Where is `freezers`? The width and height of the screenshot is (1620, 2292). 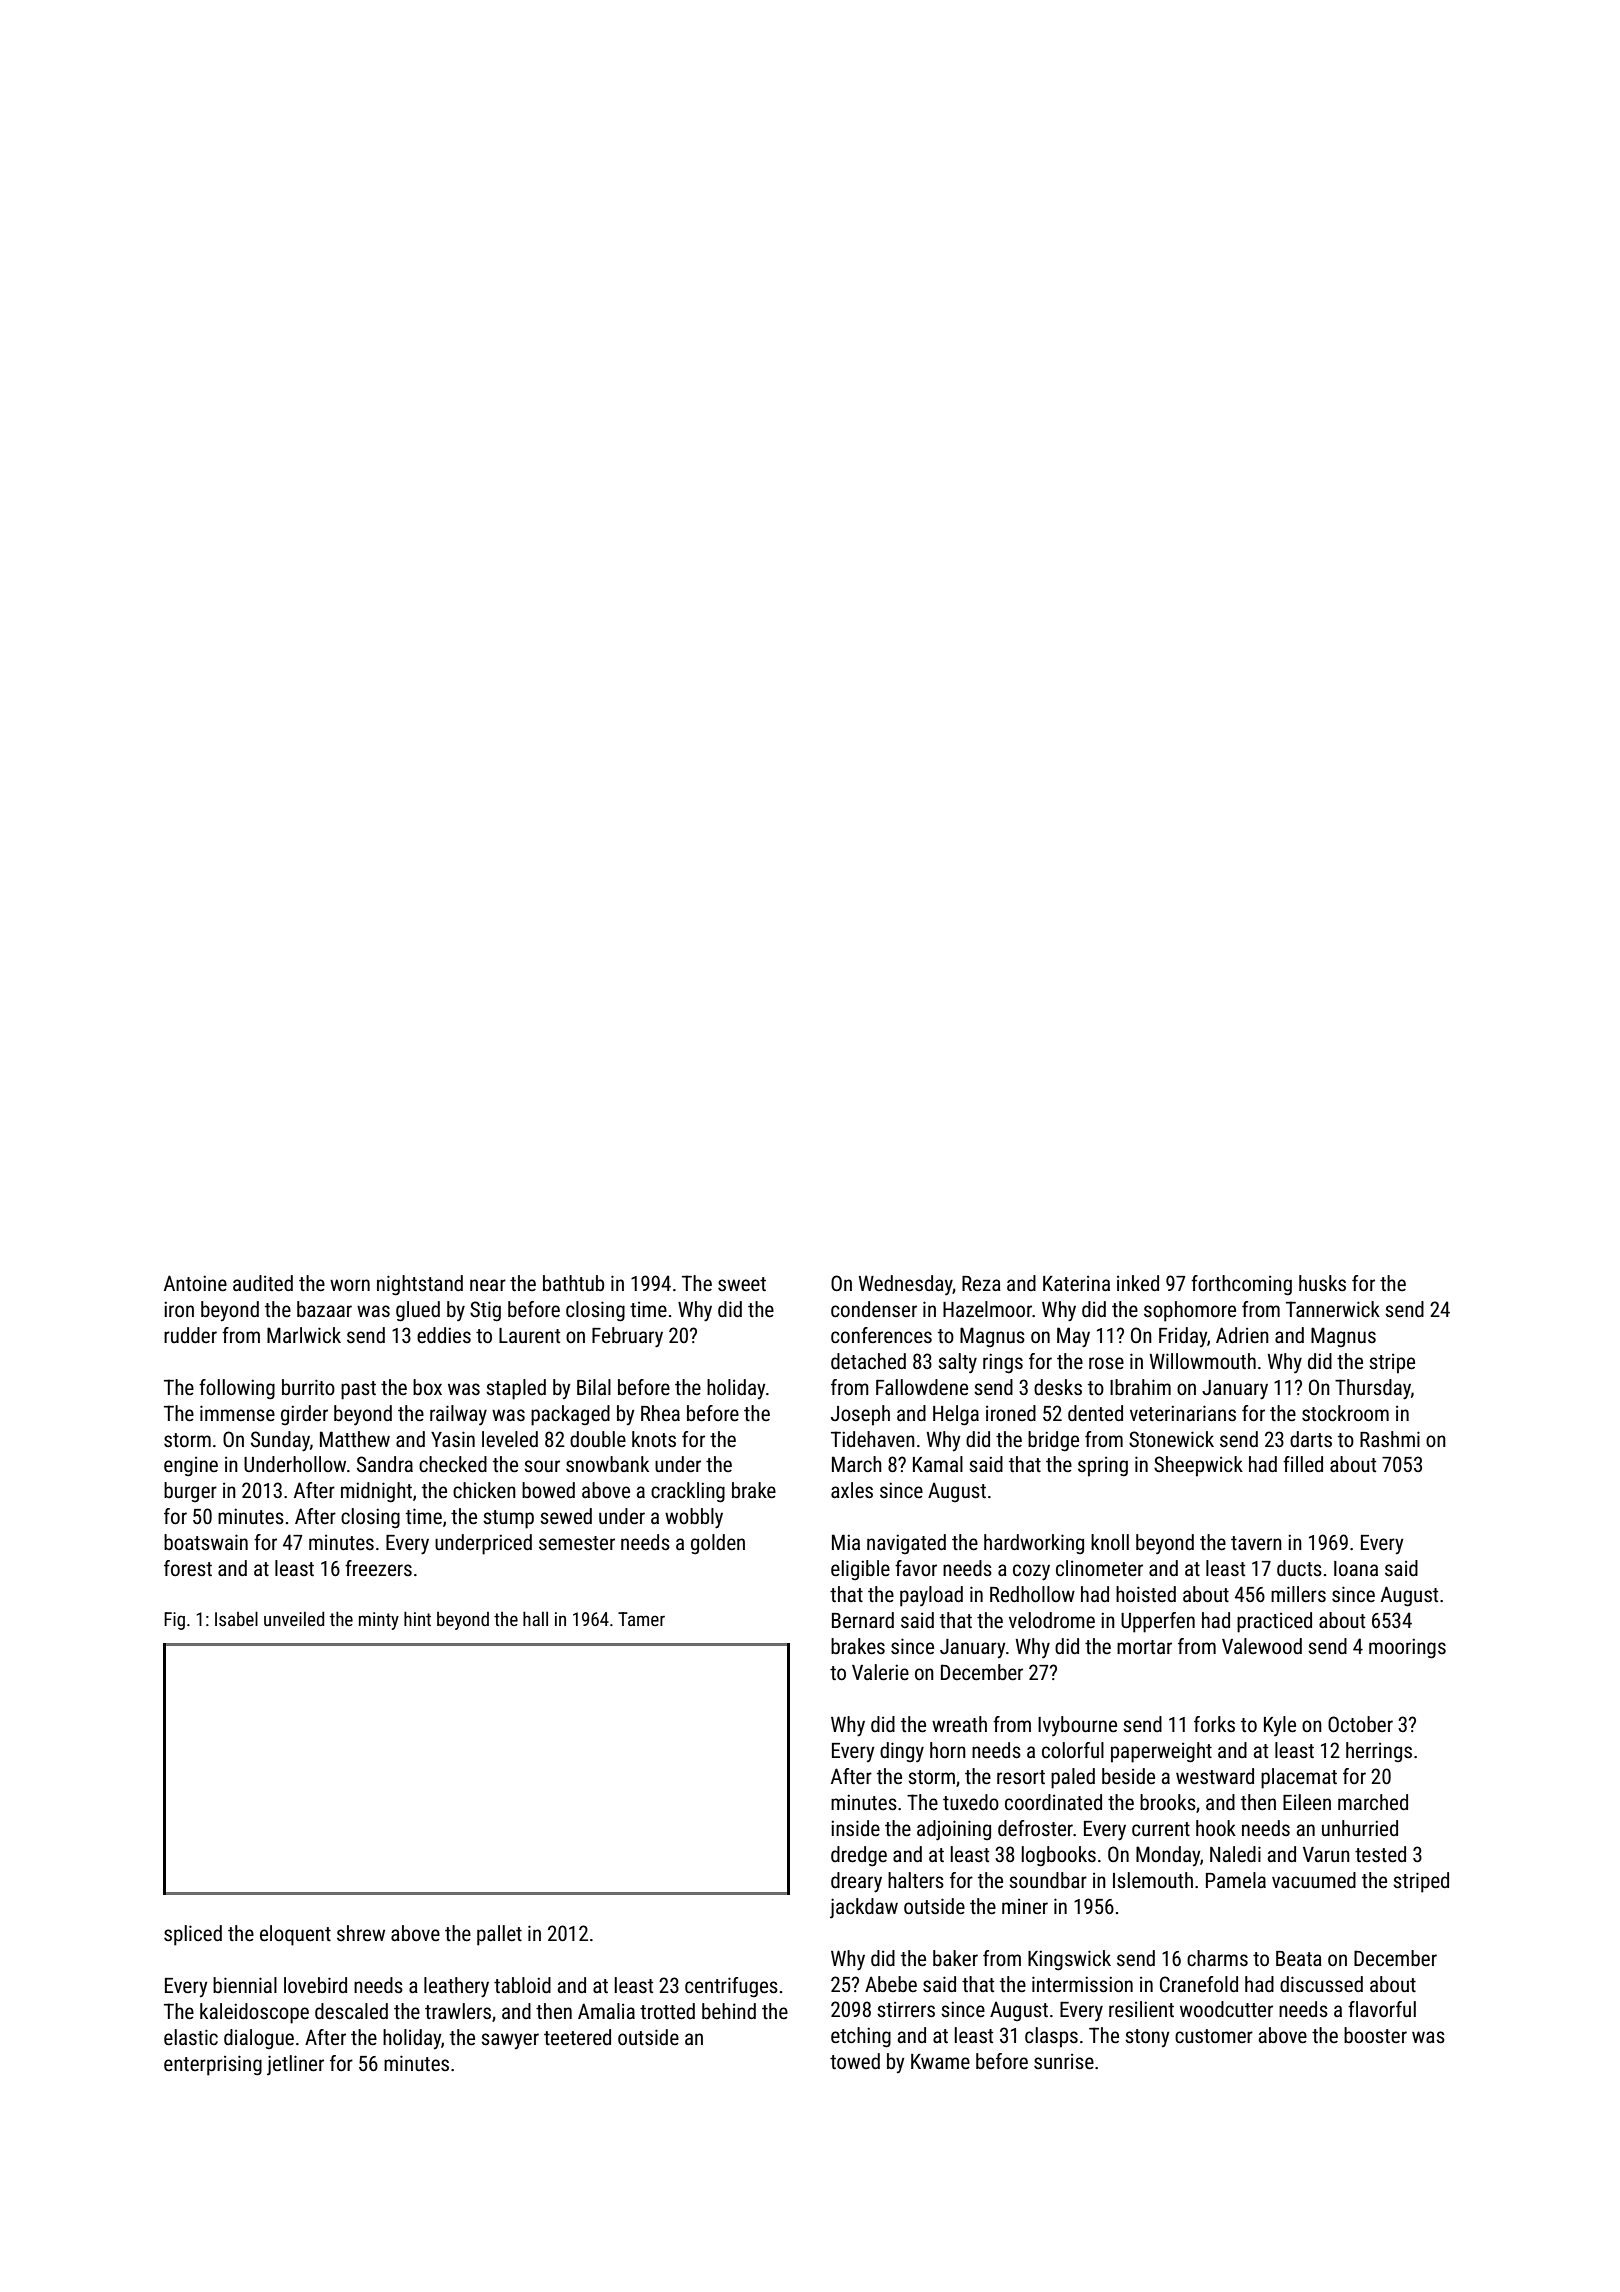
freezers is located at coordinates (378, 1568).
